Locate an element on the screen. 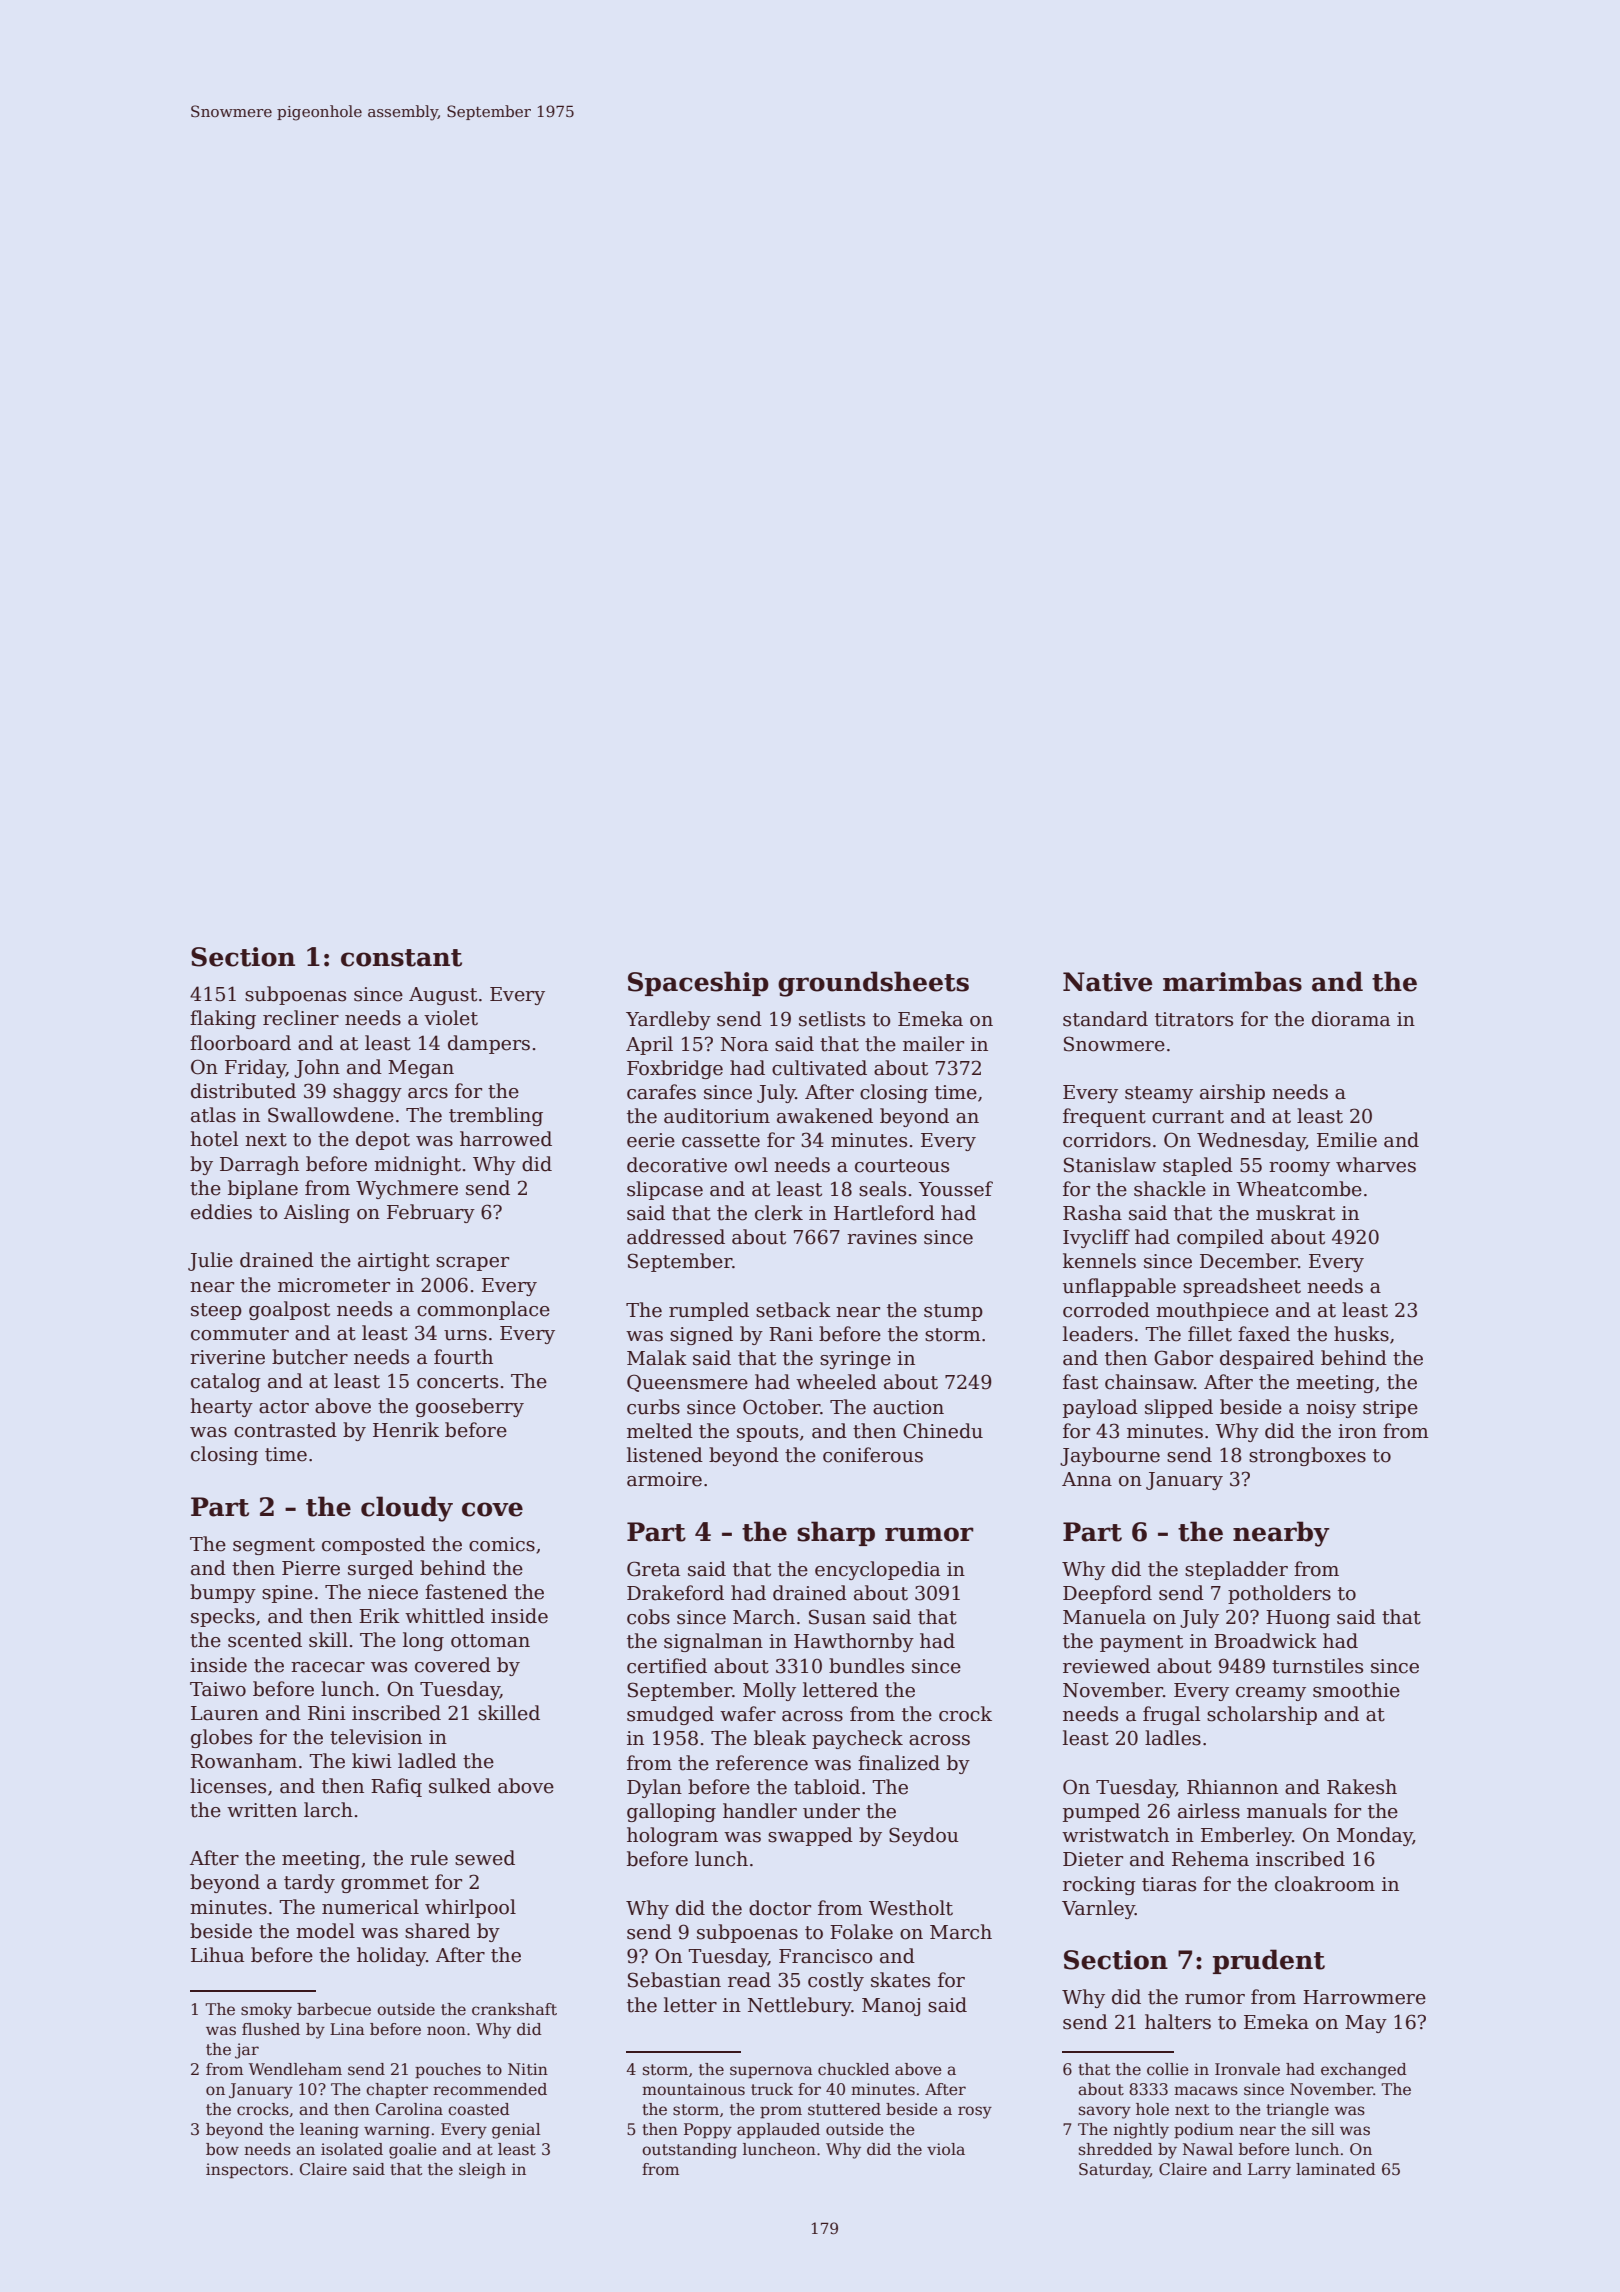  creamy is located at coordinates (1271, 1694).
